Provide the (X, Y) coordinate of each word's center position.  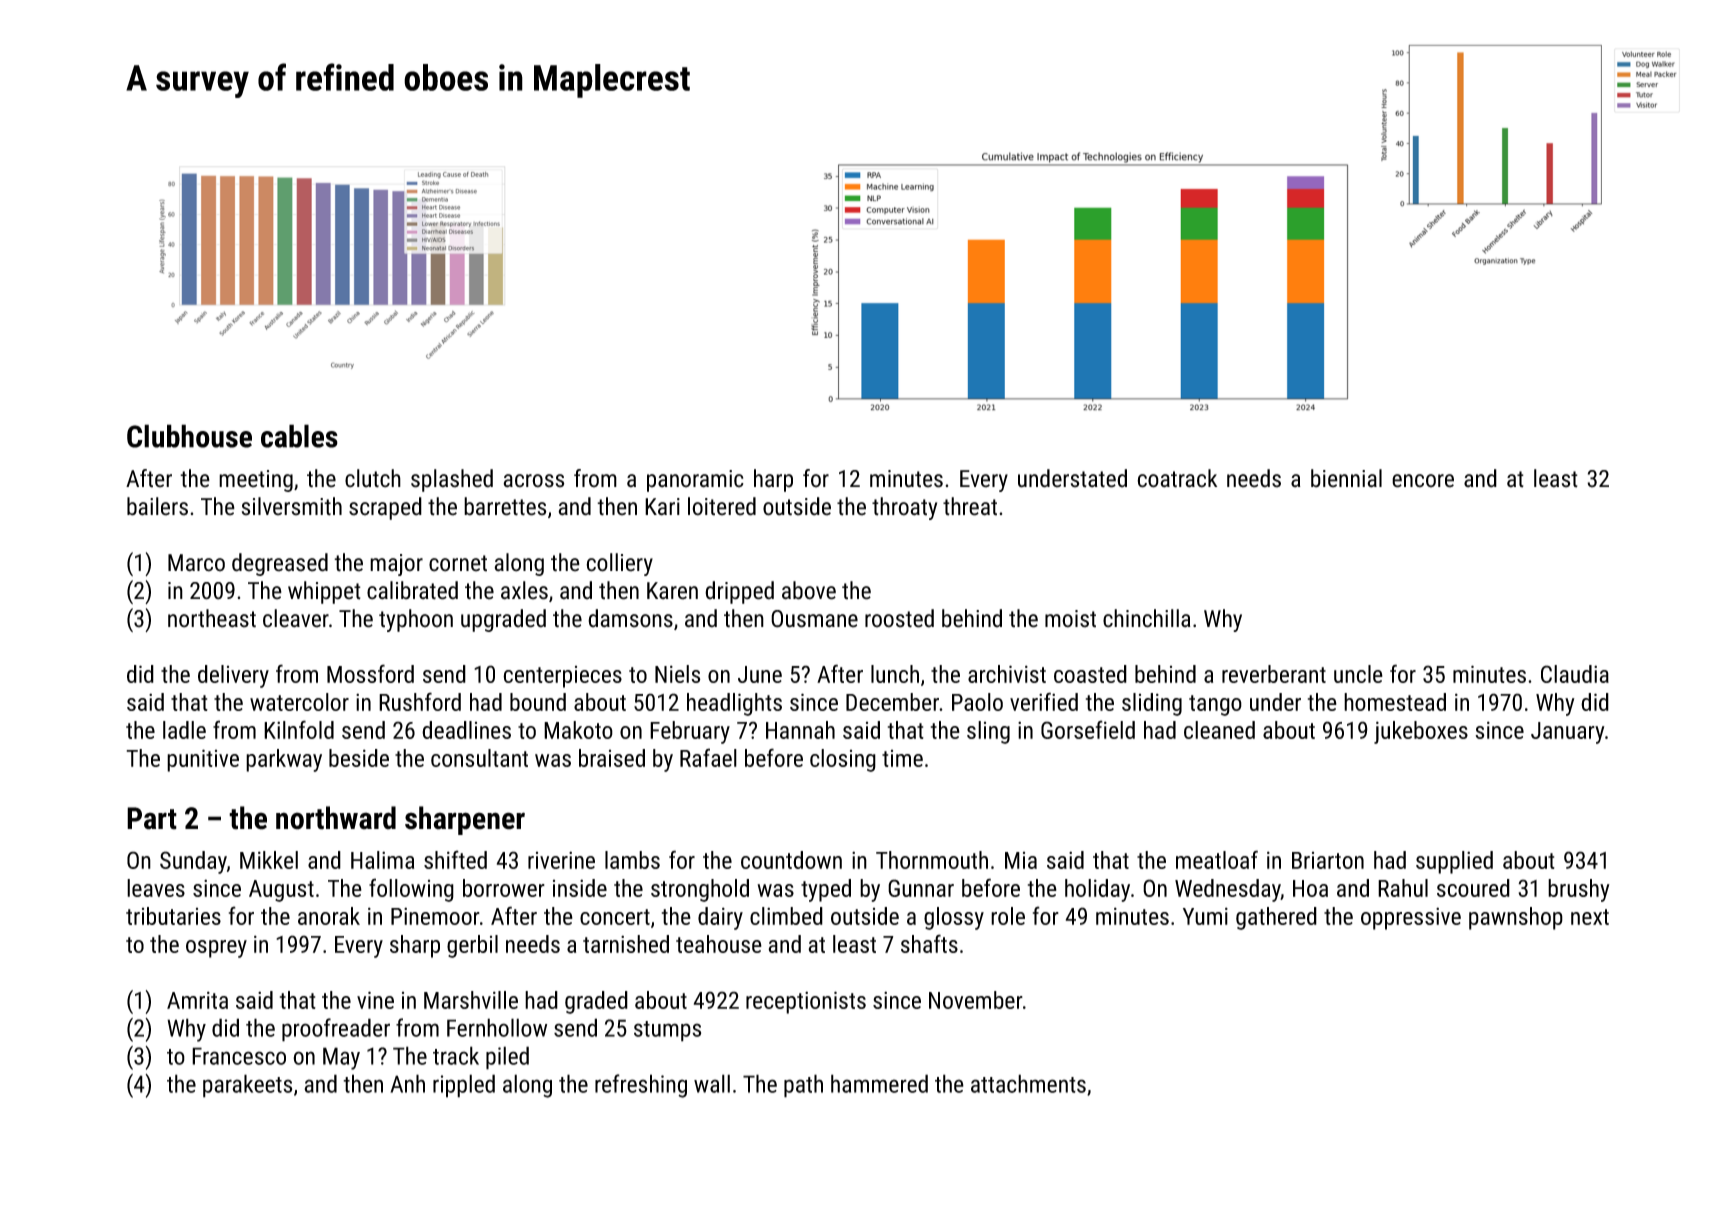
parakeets (247, 1086)
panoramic (695, 481)
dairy (720, 918)
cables (299, 436)
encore (1423, 481)
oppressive (1411, 918)
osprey (216, 949)
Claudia (1575, 674)
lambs (632, 860)
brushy (1579, 890)
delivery (233, 676)
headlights (734, 704)
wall (712, 1083)
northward (336, 818)
